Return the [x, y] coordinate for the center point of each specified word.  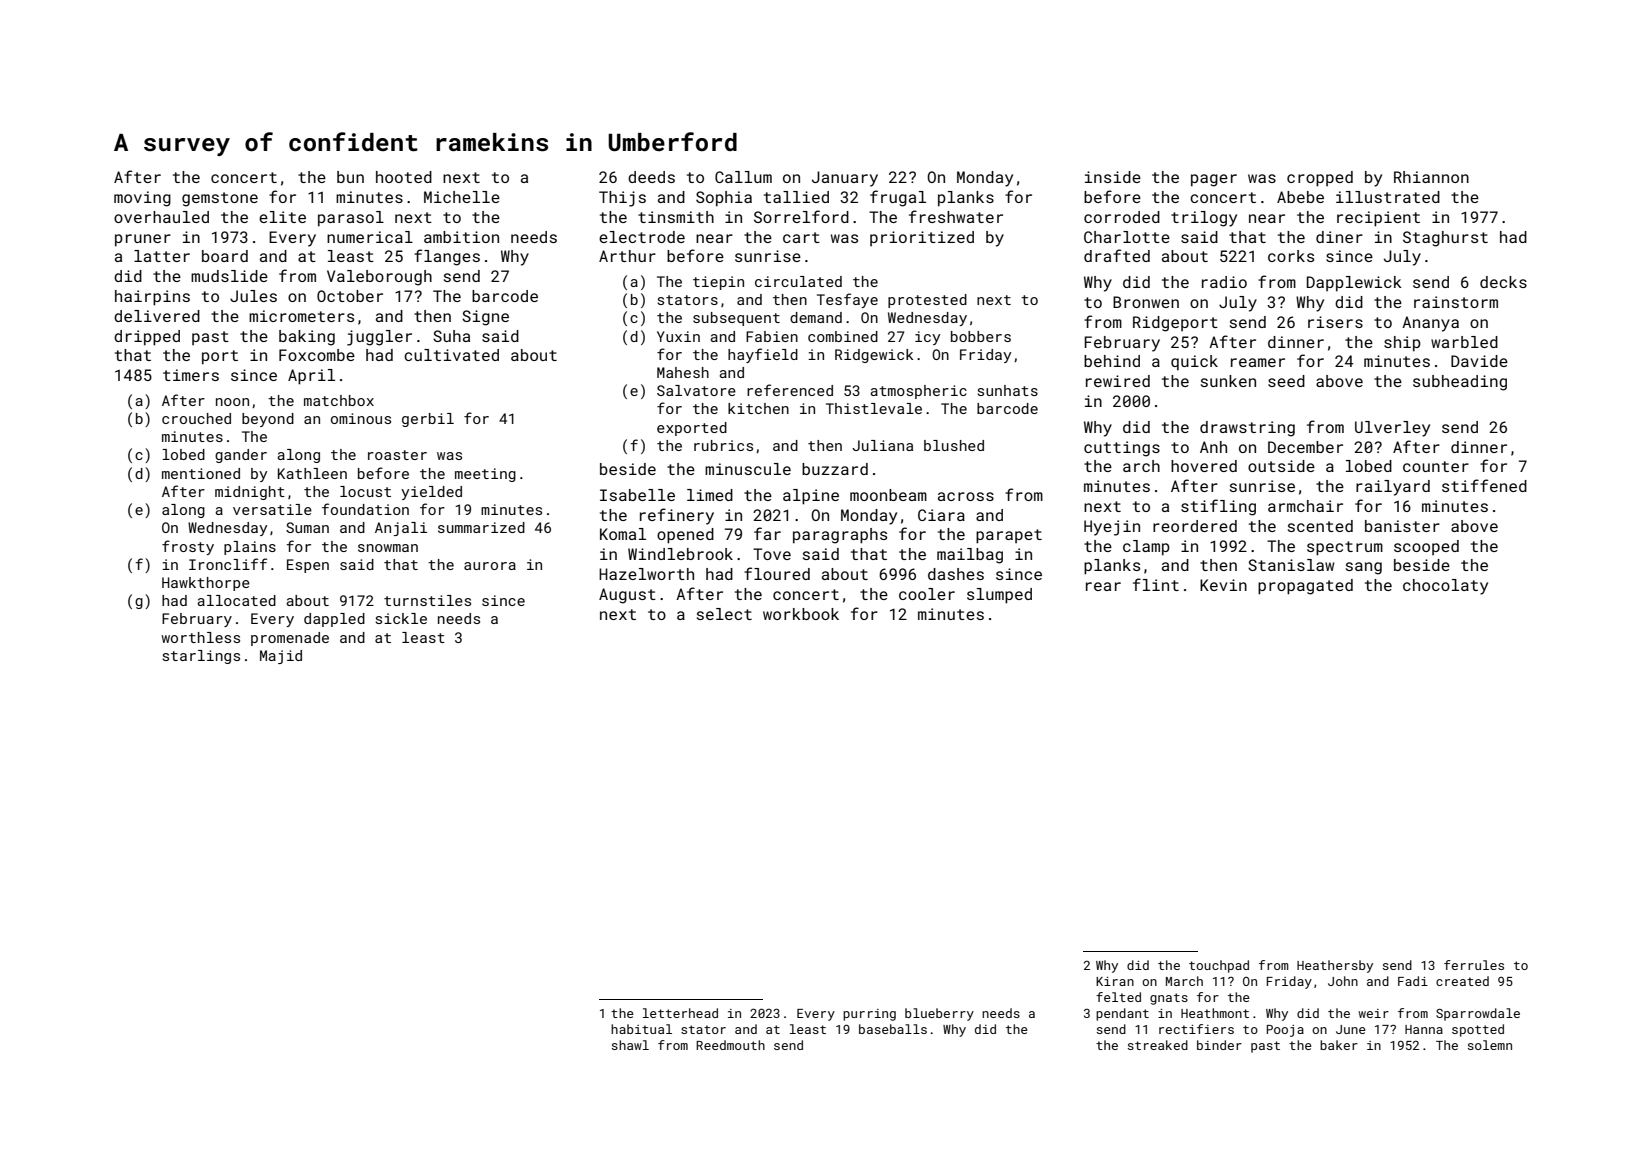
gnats [1169, 999]
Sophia [724, 199]
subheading [1460, 383]
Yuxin [678, 336]
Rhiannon [1431, 177]
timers [191, 375]
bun [350, 177]
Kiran [1115, 981]
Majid [281, 657]
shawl [630, 1045]
